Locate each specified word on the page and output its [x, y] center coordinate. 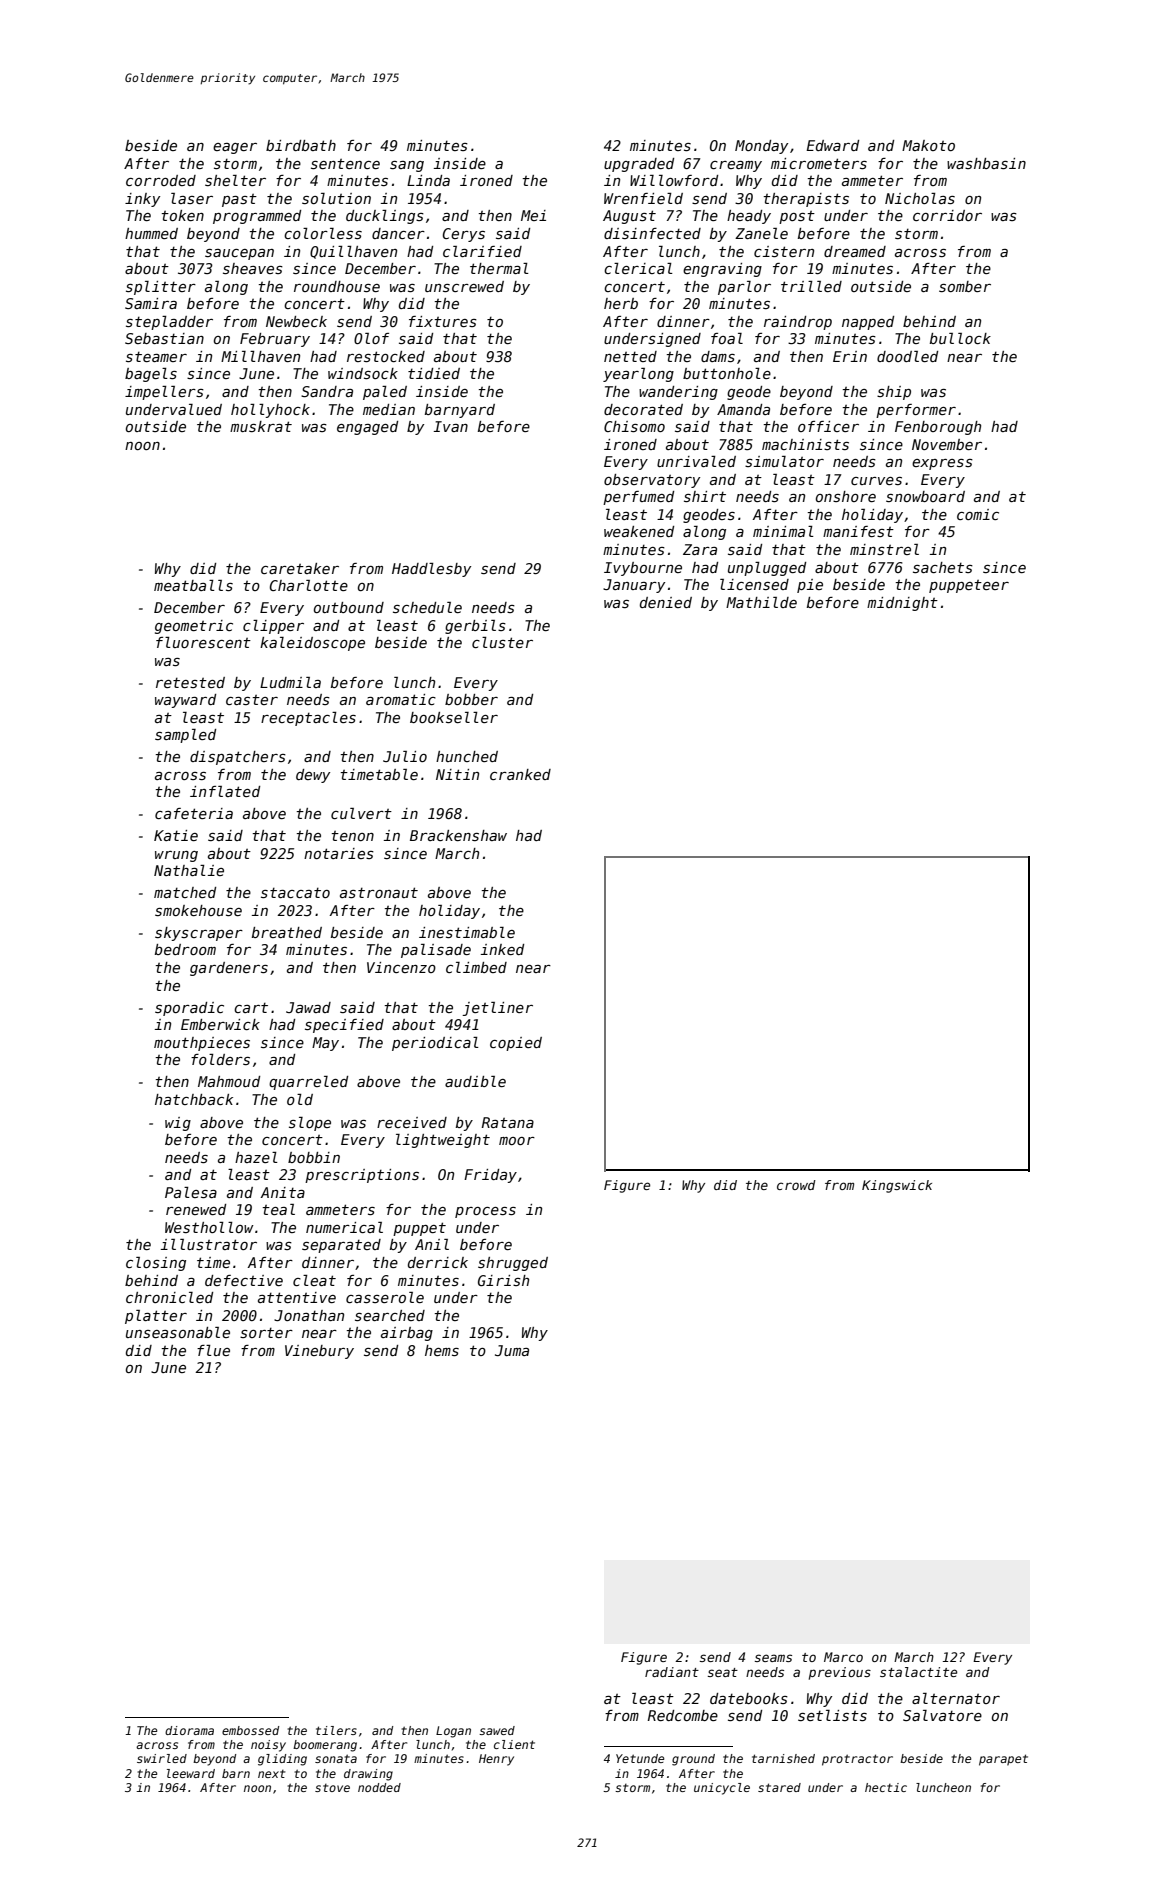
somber [965, 286]
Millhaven [260, 356]
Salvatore [942, 1715]
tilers [336, 1730]
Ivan [451, 426]
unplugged [767, 569]
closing [156, 1264]
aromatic [401, 699]
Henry [496, 1760]
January [634, 586]
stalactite [918, 1672]
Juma [512, 1350]
